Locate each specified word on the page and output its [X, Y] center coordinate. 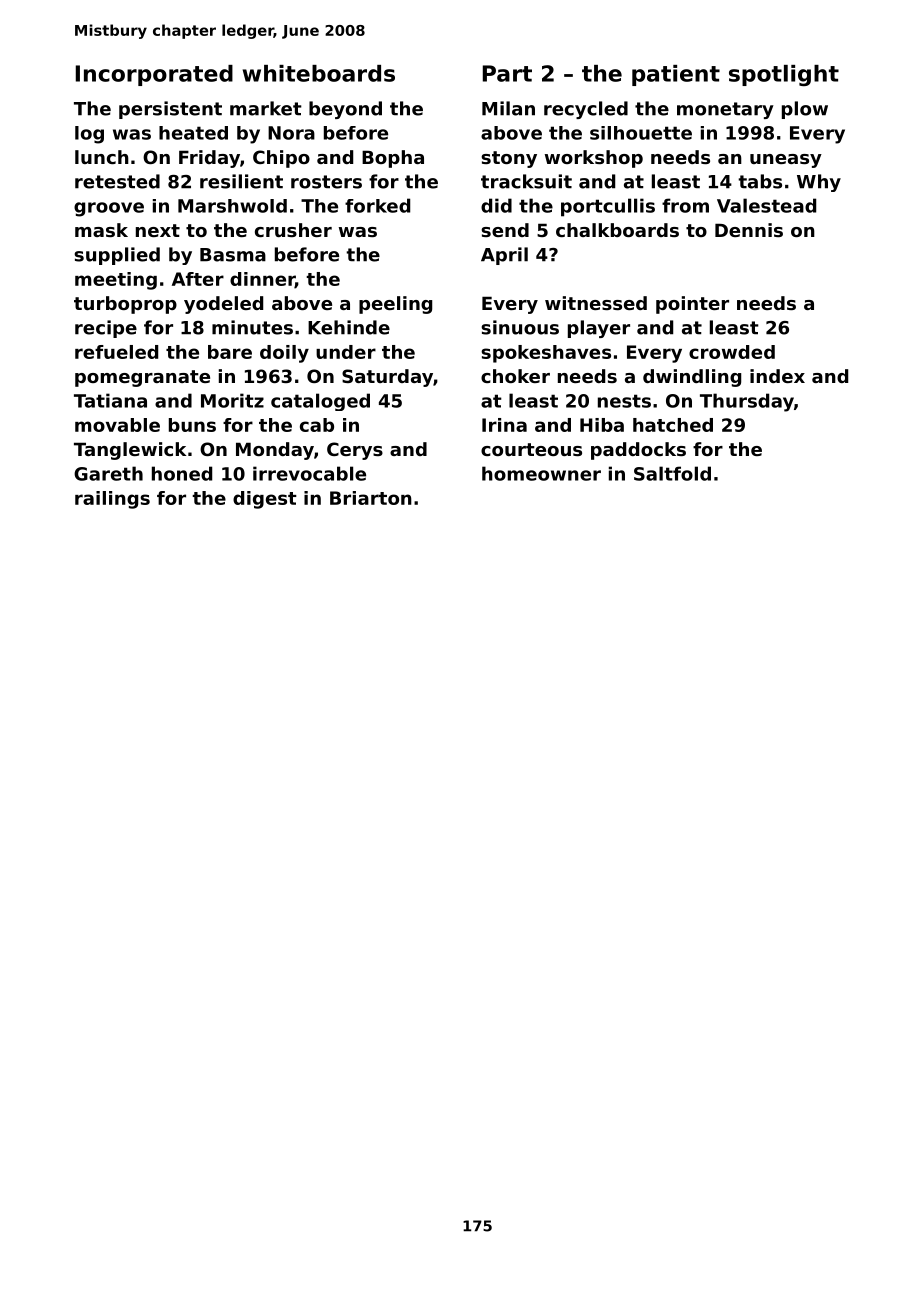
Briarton [371, 498]
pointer [692, 305]
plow [805, 110]
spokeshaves [546, 354]
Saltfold [672, 473]
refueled [116, 352]
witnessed [596, 303]
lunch [102, 157]
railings [112, 500]
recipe [106, 329]
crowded [732, 352]
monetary [725, 110]
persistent [170, 110]
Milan [508, 108]
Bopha [393, 159]
